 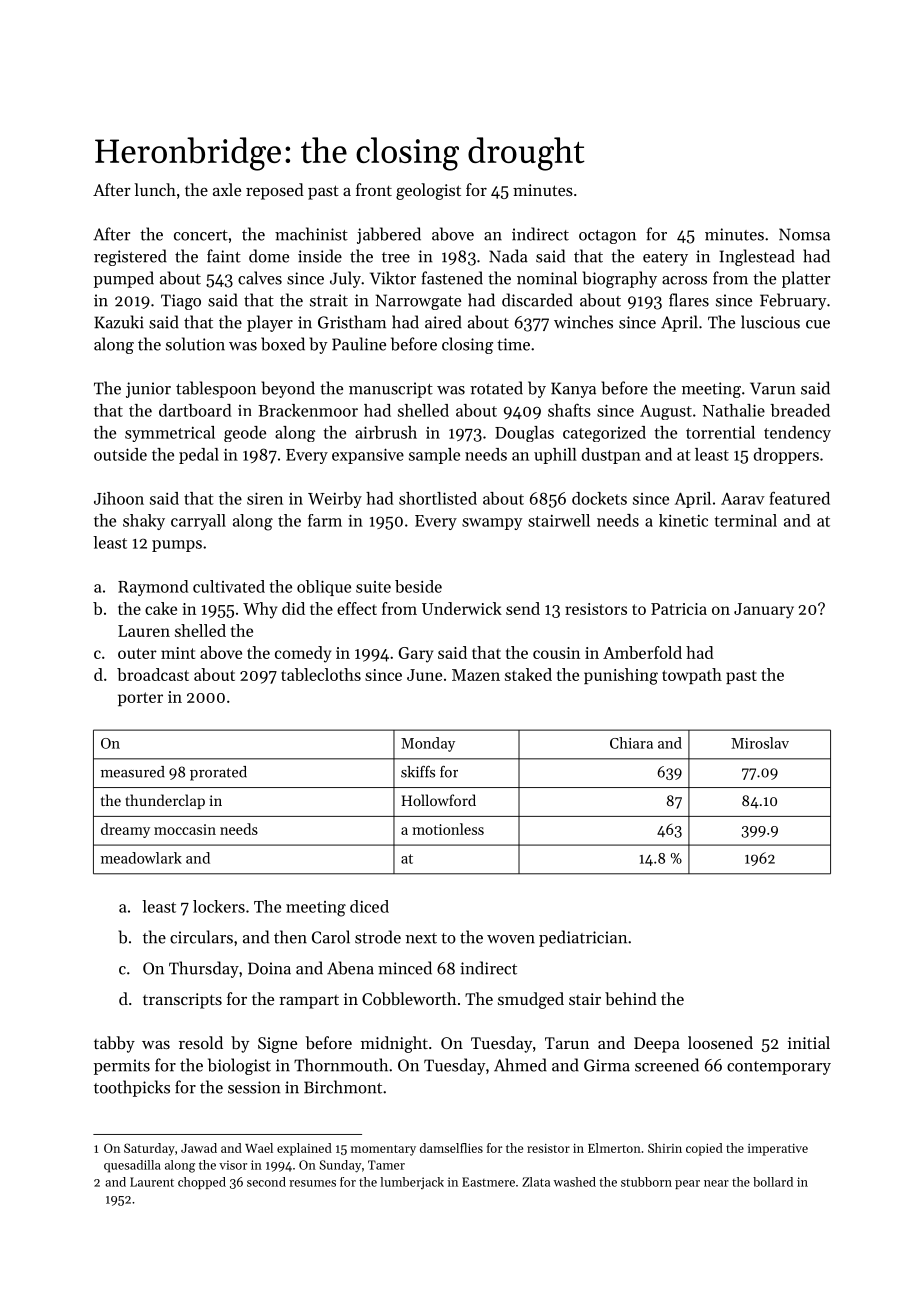 I want to click on tendency, so click(x=797, y=434).
